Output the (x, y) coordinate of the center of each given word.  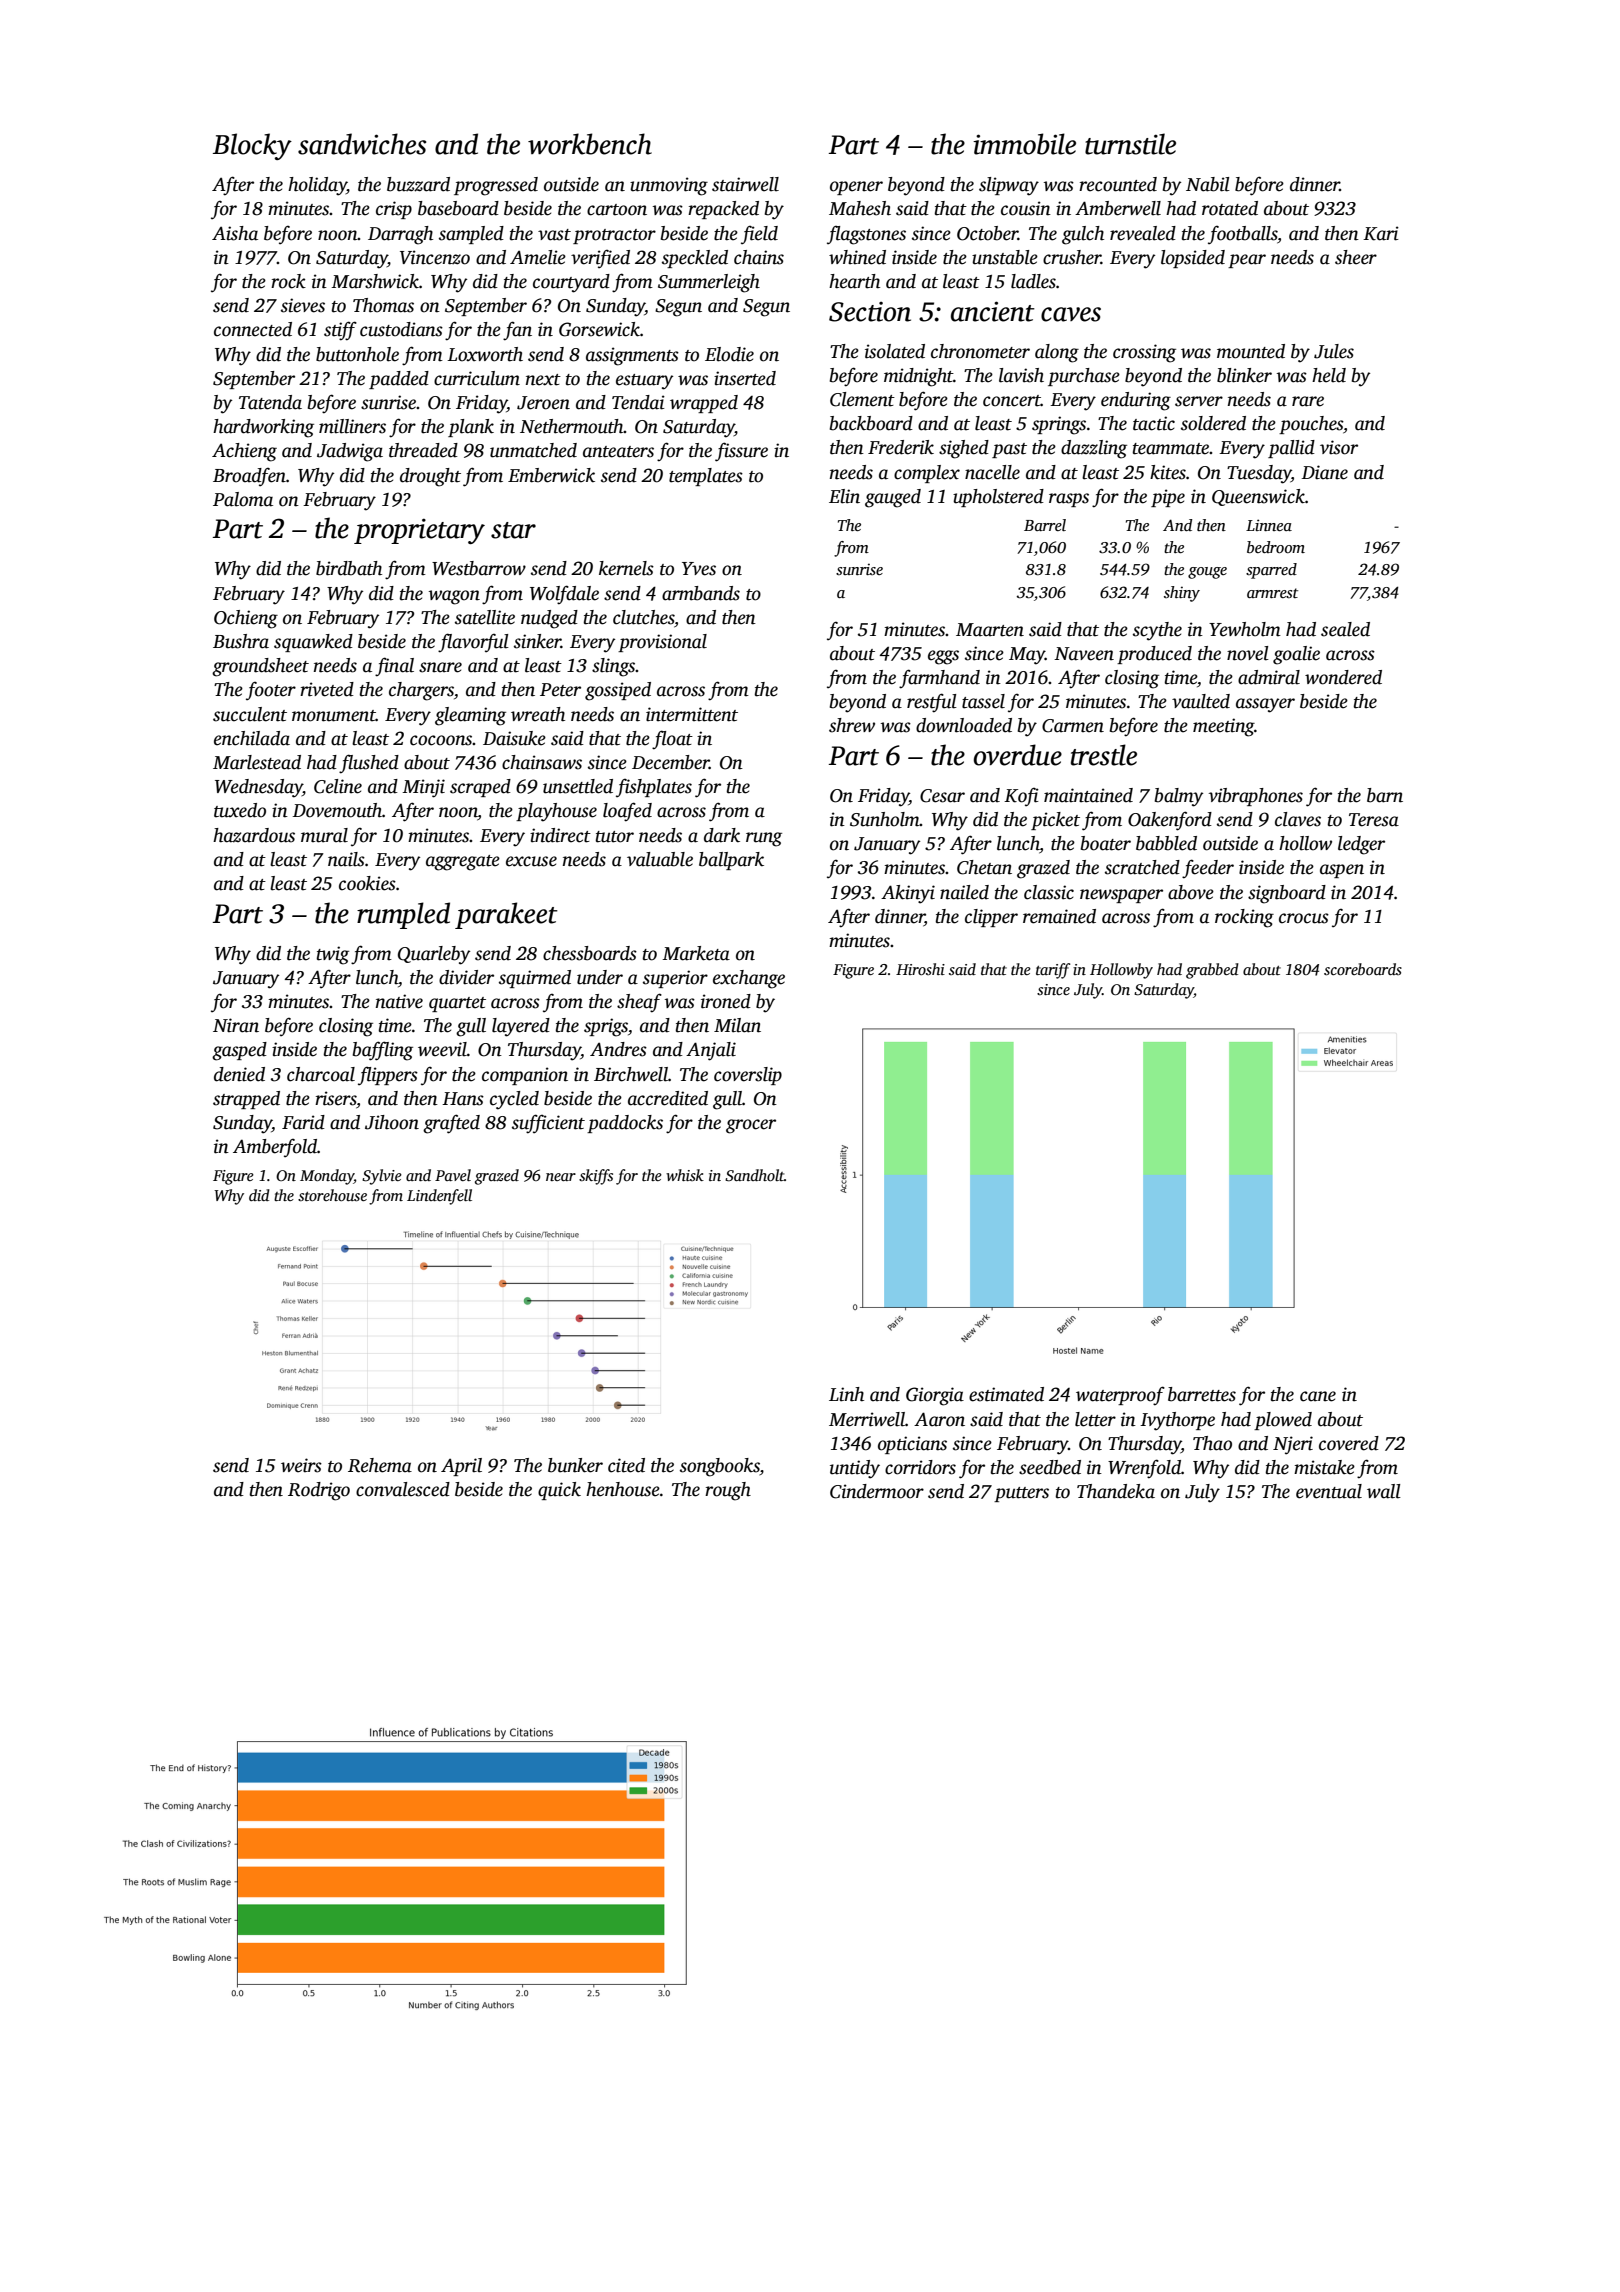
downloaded (964, 725)
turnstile (1130, 144)
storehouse (332, 1195)
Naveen (1084, 654)
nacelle (992, 472)
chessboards (590, 953)
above (1191, 892)
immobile (1024, 144)
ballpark (731, 861)
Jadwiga (350, 452)
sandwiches (362, 144)
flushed (369, 764)
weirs (301, 1465)
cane (1318, 1396)
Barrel (1045, 525)
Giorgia (935, 1396)
